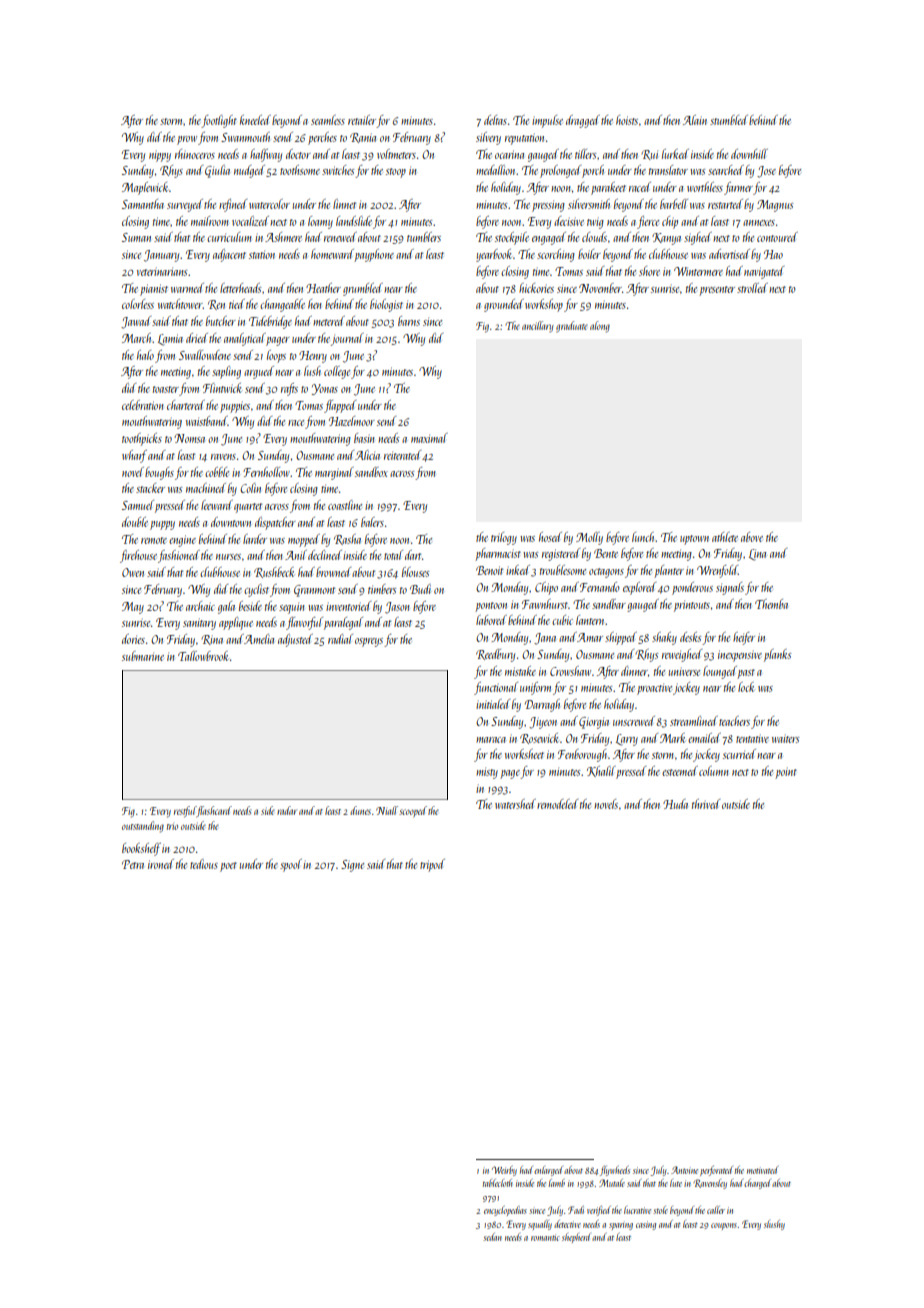 The image size is (924, 1308). What do you see at coordinates (292, 608) in the image?
I see `sequin` at bounding box center [292, 608].
